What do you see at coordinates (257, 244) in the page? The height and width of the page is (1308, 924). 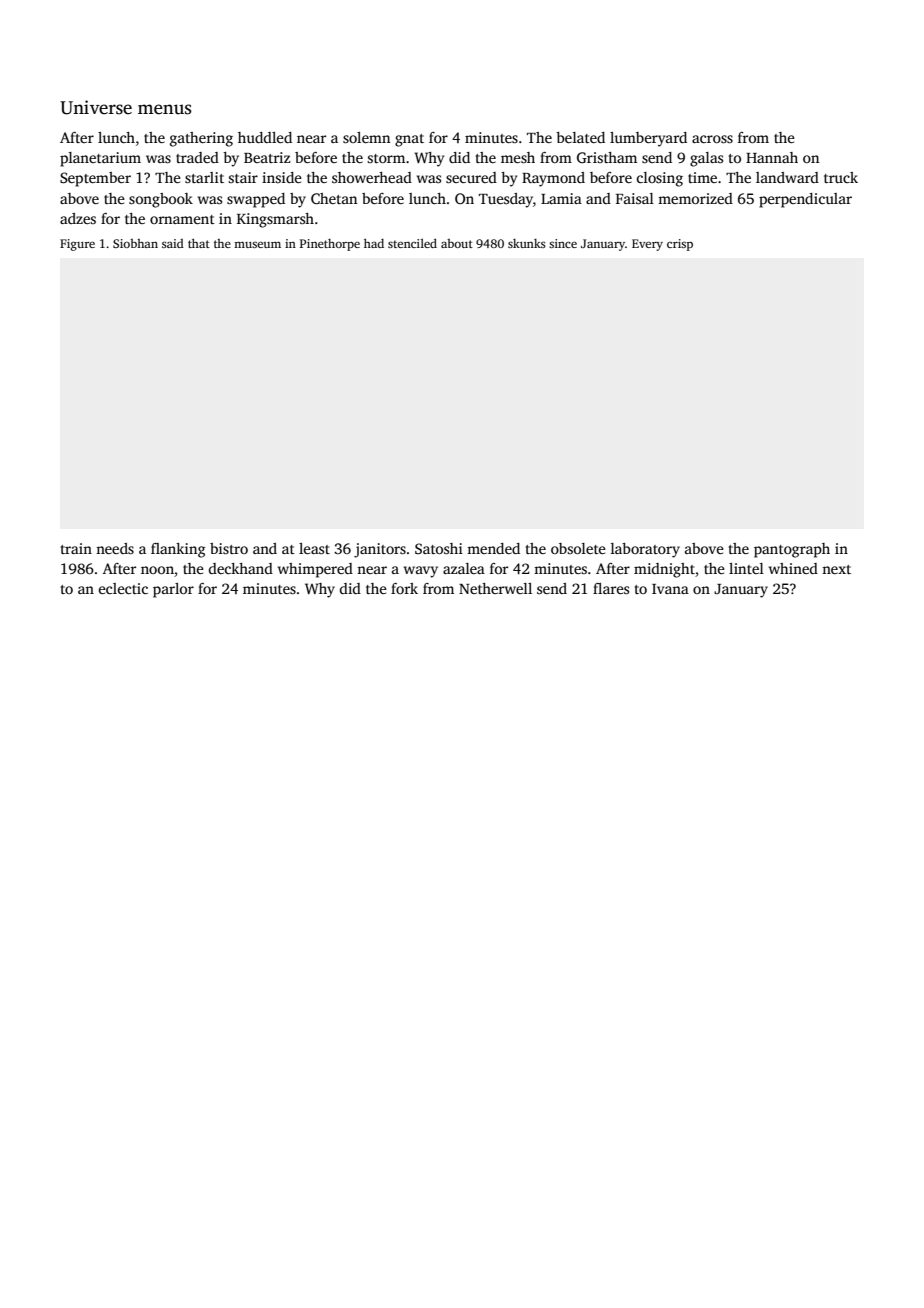 I see `museum` at bounding box center [257, 244].
